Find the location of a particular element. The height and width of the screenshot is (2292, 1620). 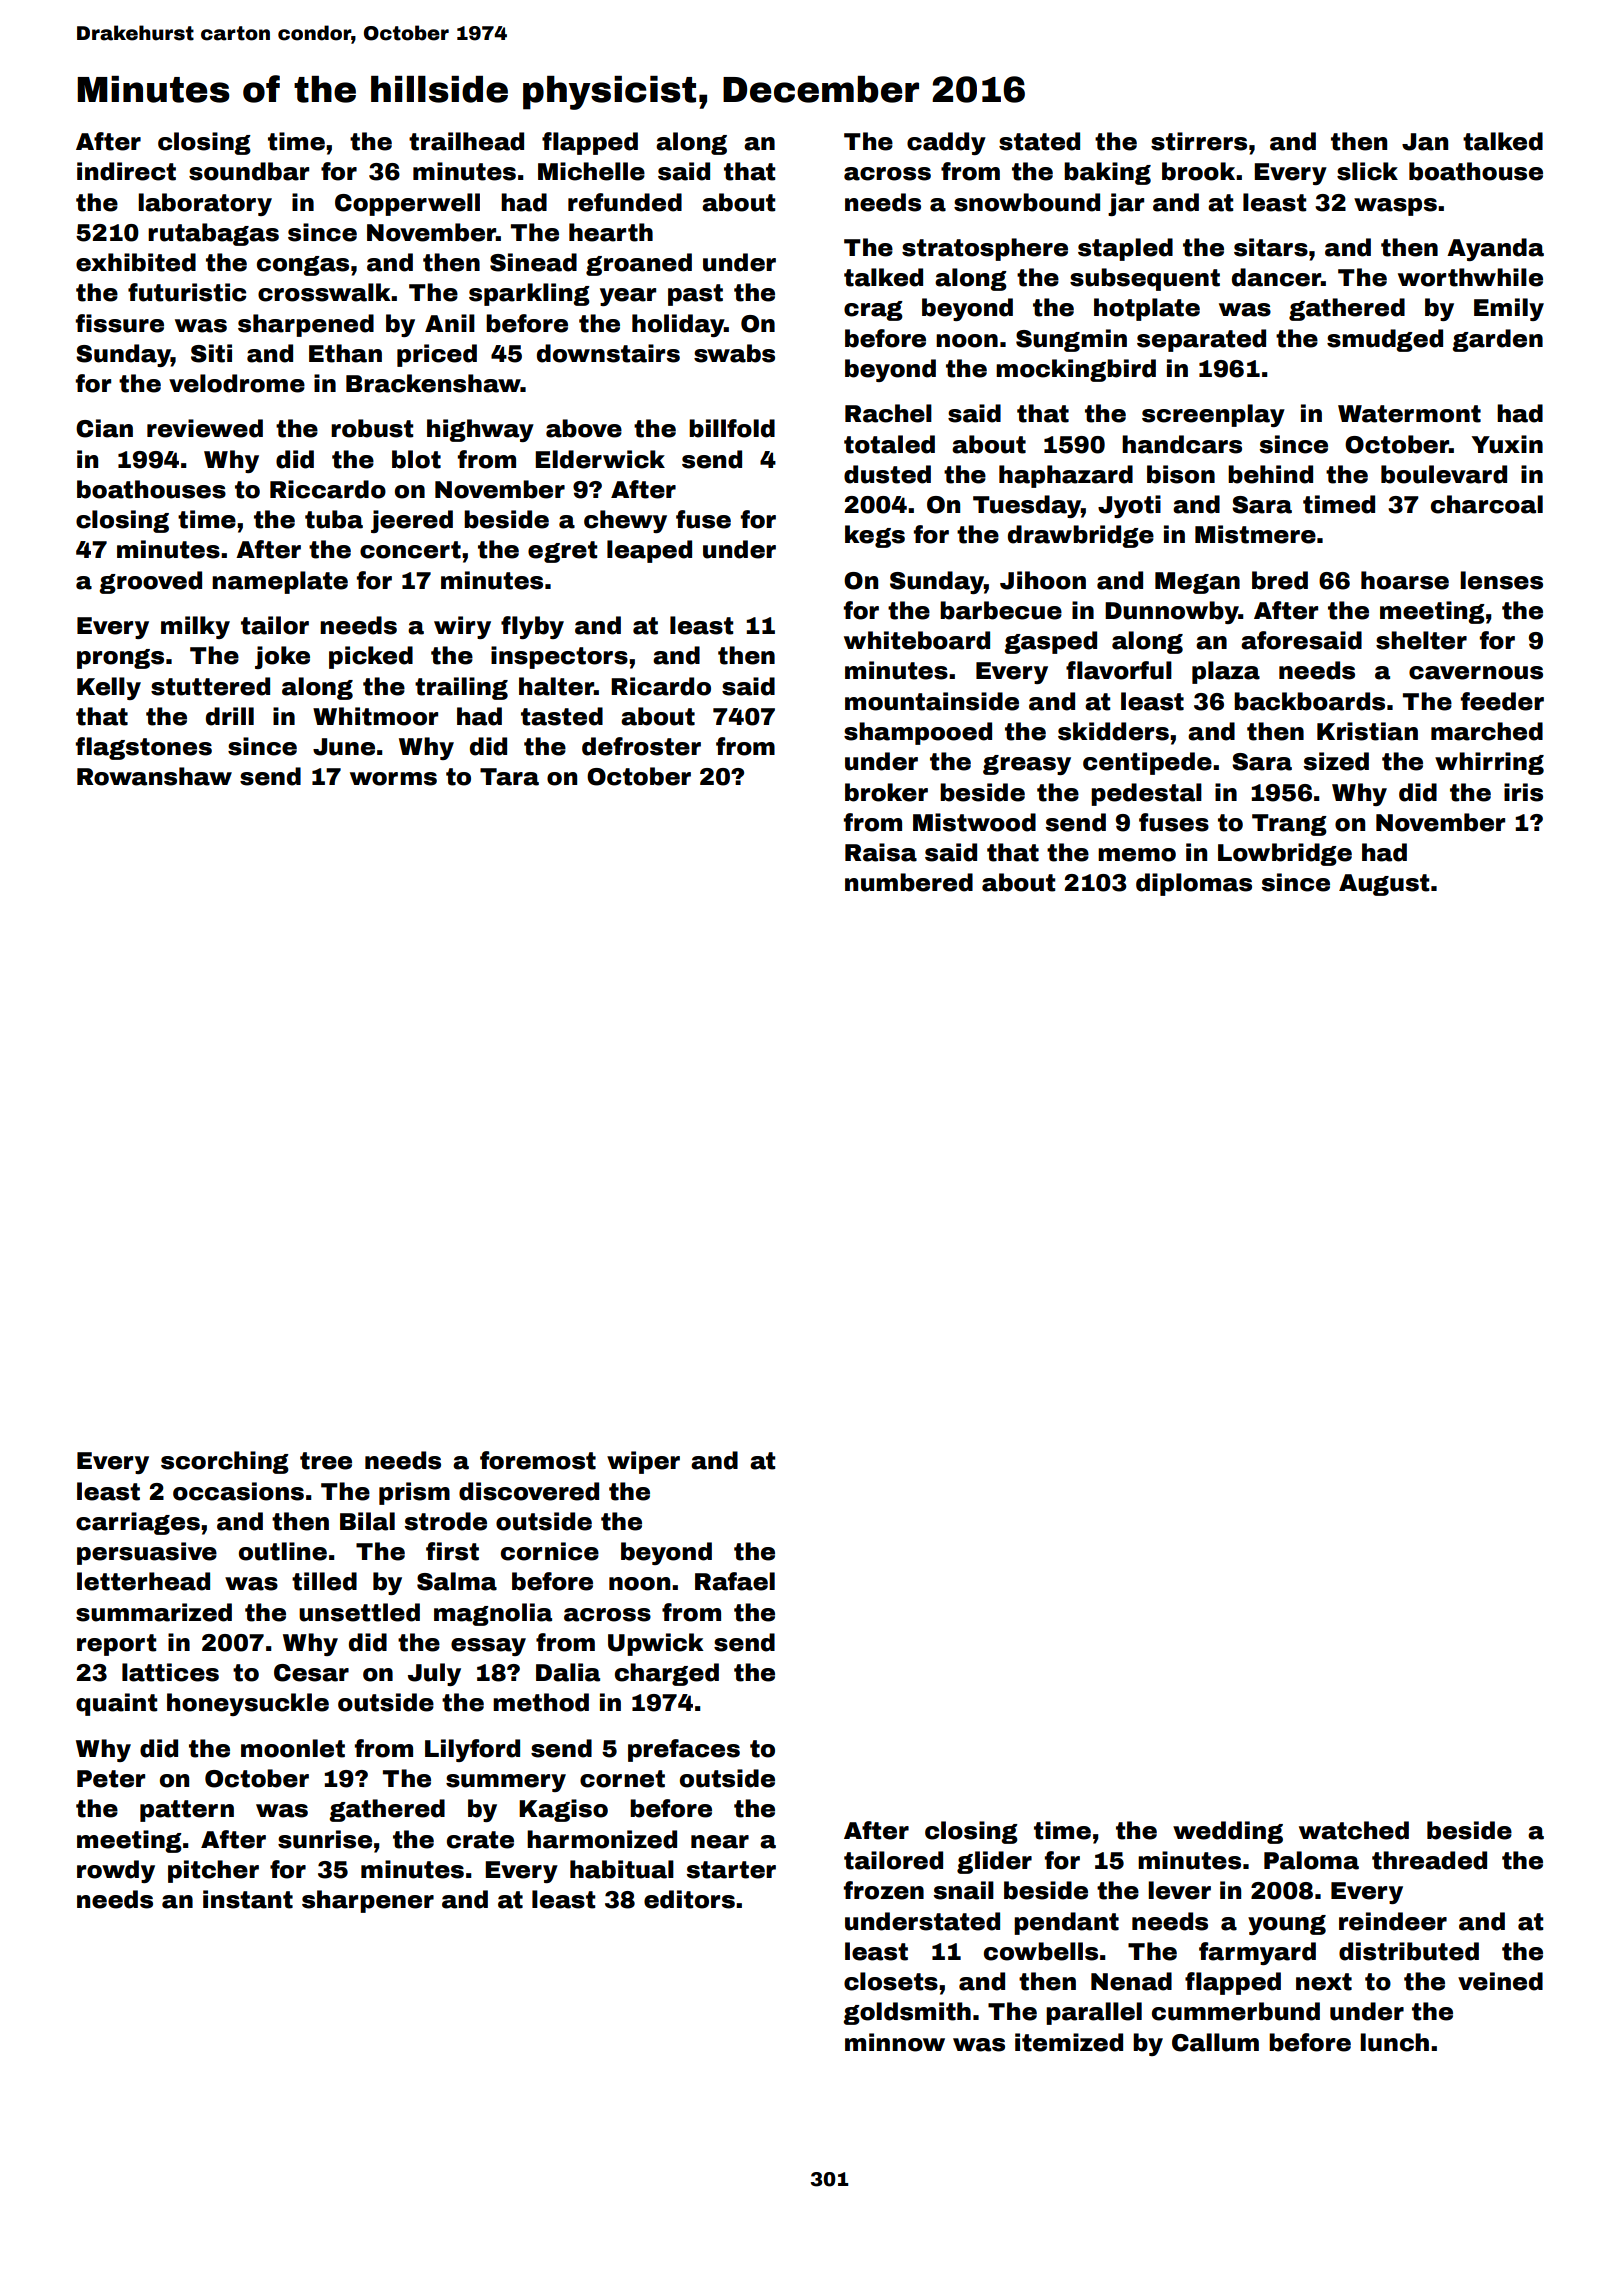

diplomas is located at coordinates (1194, 884).
